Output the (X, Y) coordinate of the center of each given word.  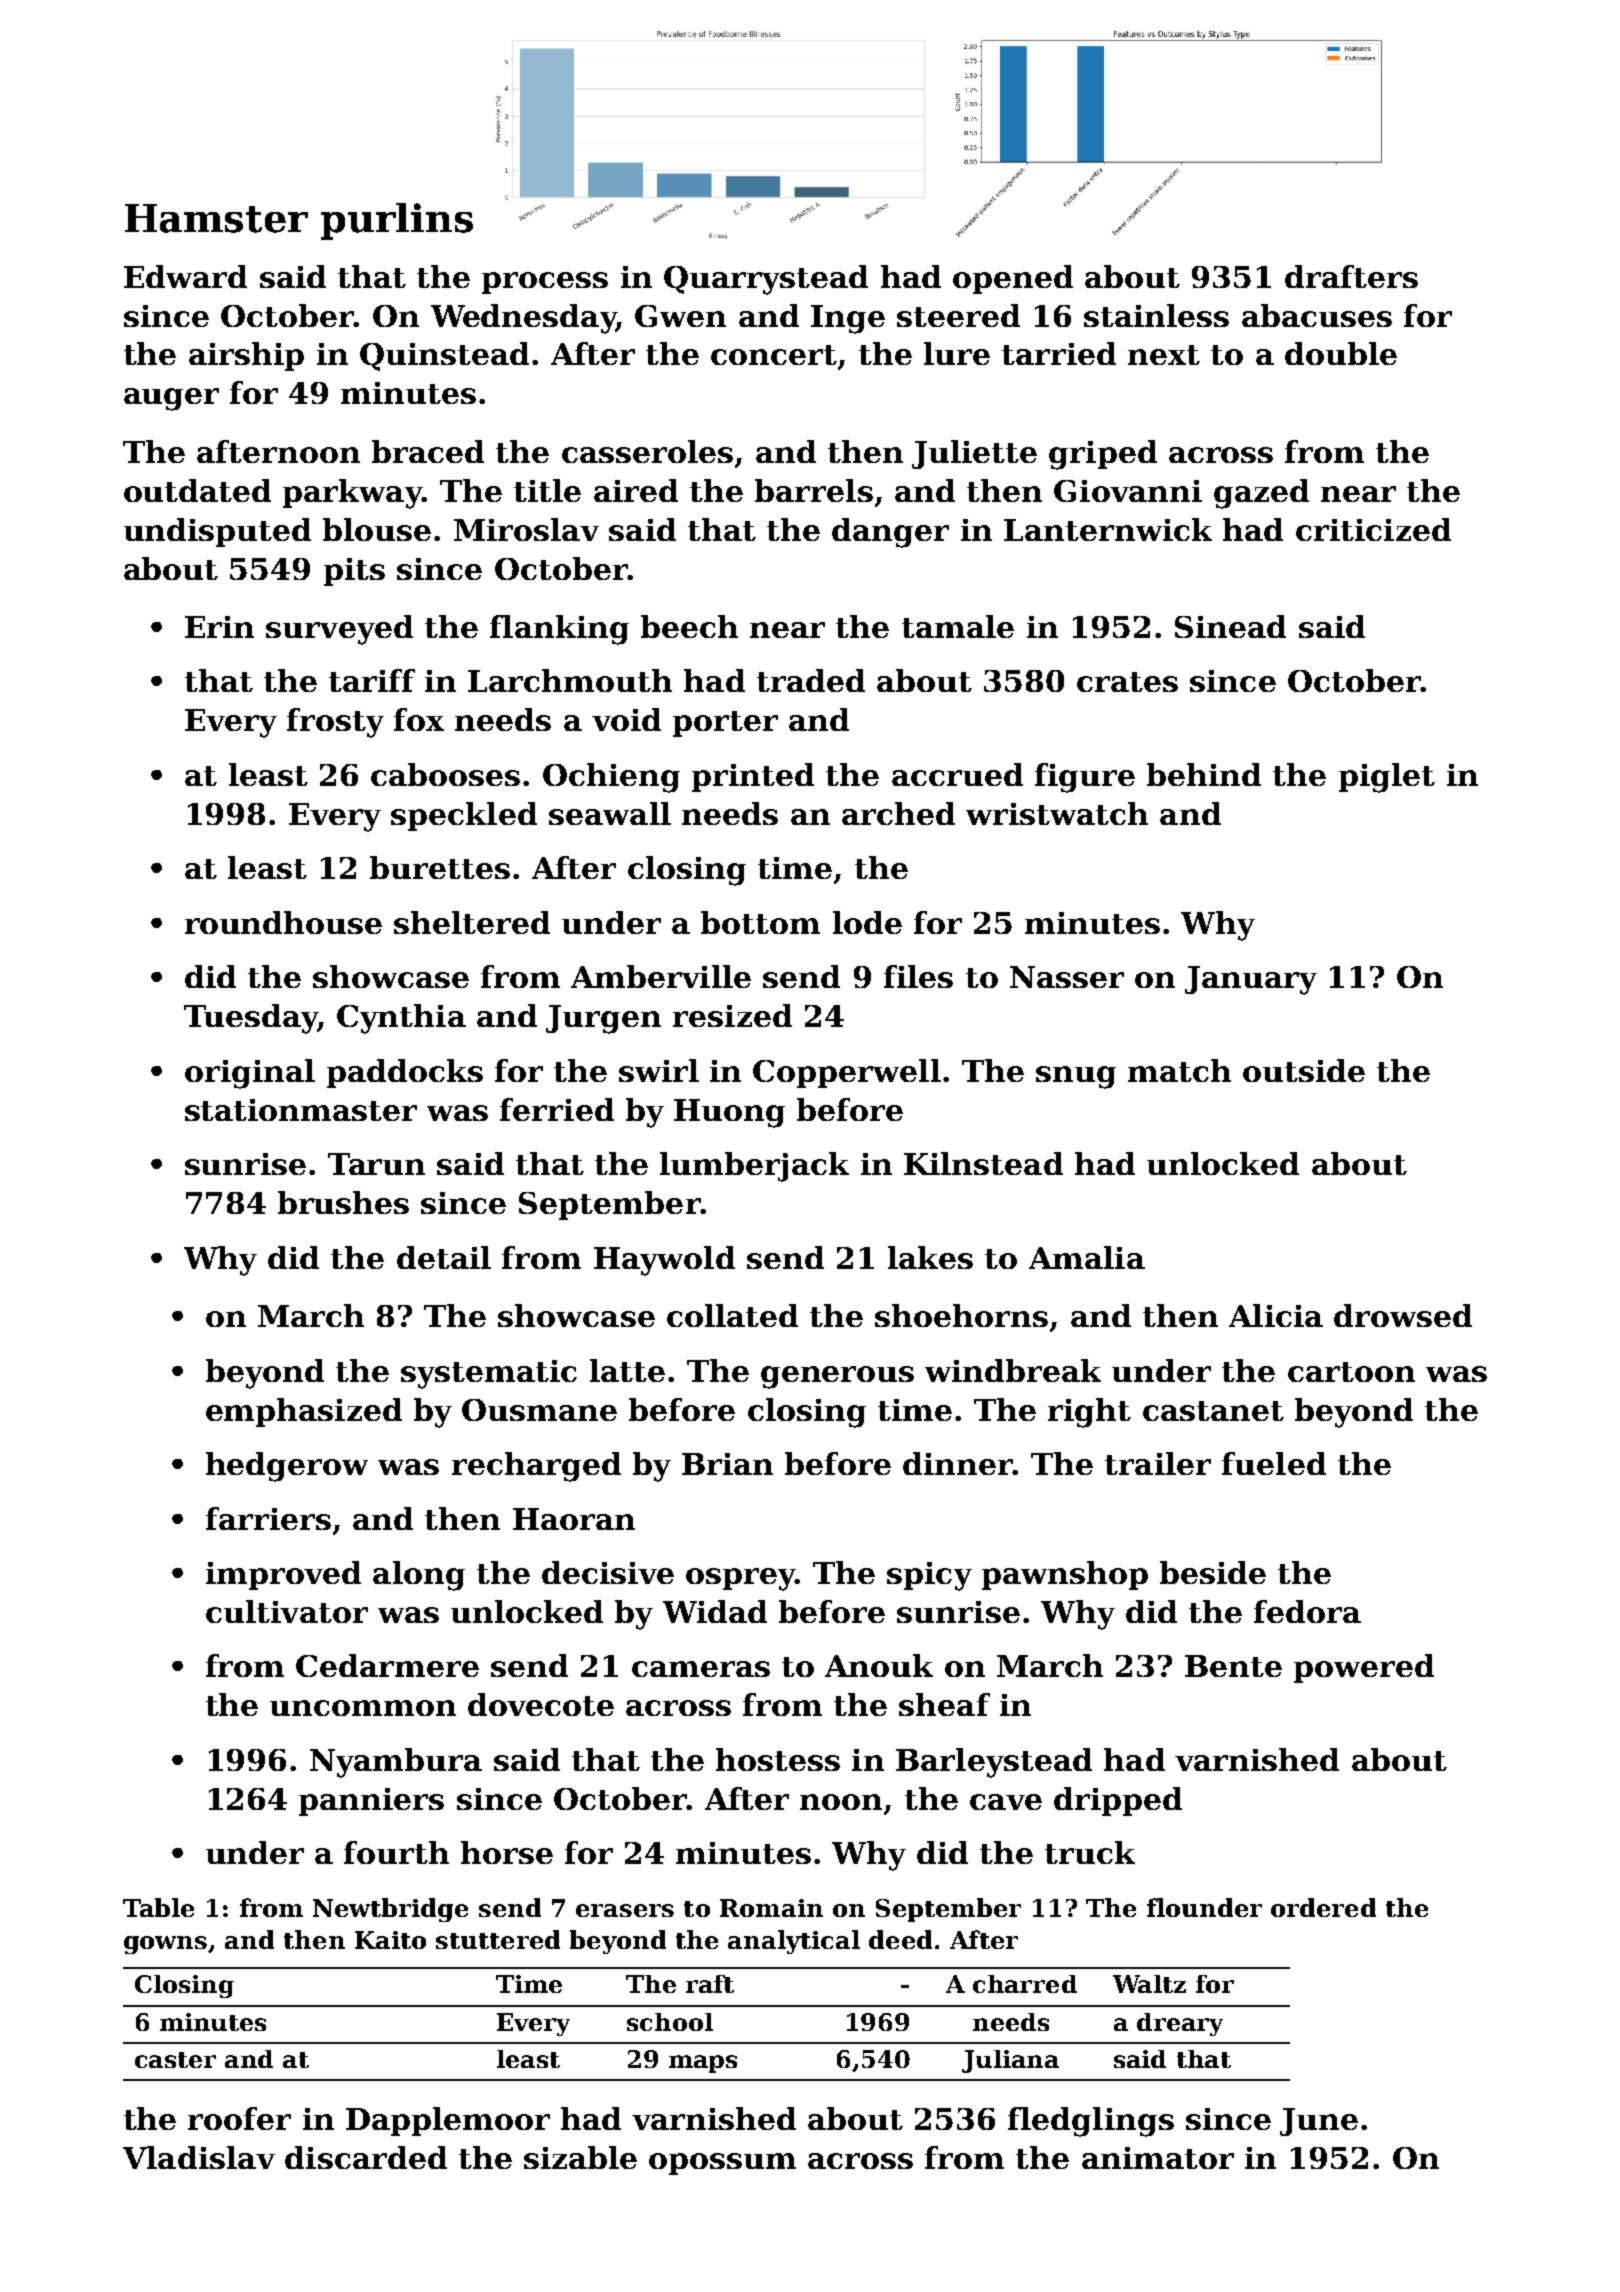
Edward (185, 276)
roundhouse (283, 922)
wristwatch (1057, 813)
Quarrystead (766, 280)
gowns (165, 1945)
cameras (701, 1669)
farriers (268, 1518)
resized (732, 1015)
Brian (727, 1464)
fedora (1307, 1611)
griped (1103, 455)
